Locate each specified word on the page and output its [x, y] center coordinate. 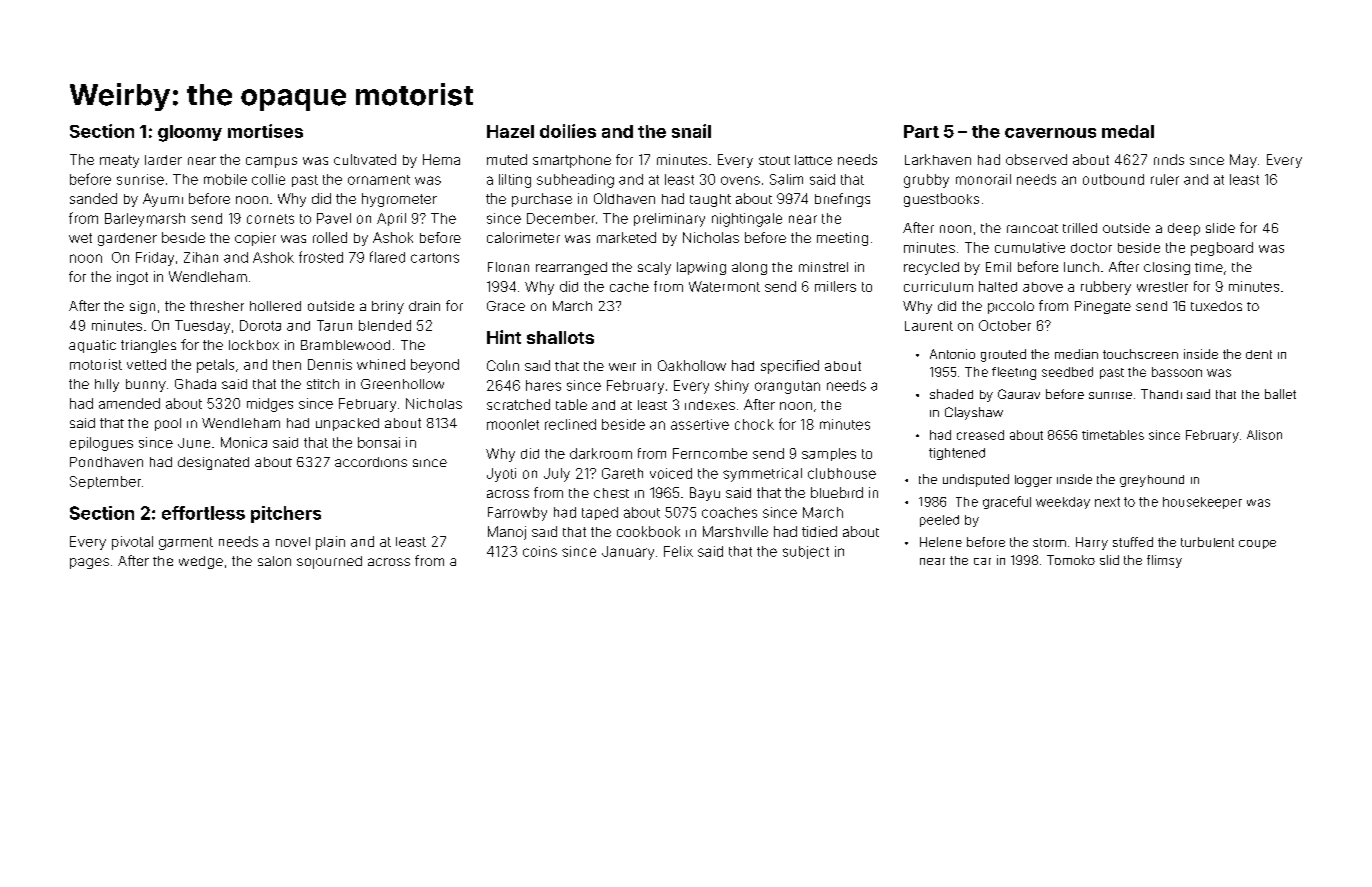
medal [1128, 131]
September [105, 482]
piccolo [1011, 307]
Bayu [705, 494]
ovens [740, 180]
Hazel [510, 131]
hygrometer [399, 200]
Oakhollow [692, 365]
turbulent [1207, 542]
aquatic [92, 346]
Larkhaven [938, 159]
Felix [678, 551]
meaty [119, 161]
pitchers [286, 514]
